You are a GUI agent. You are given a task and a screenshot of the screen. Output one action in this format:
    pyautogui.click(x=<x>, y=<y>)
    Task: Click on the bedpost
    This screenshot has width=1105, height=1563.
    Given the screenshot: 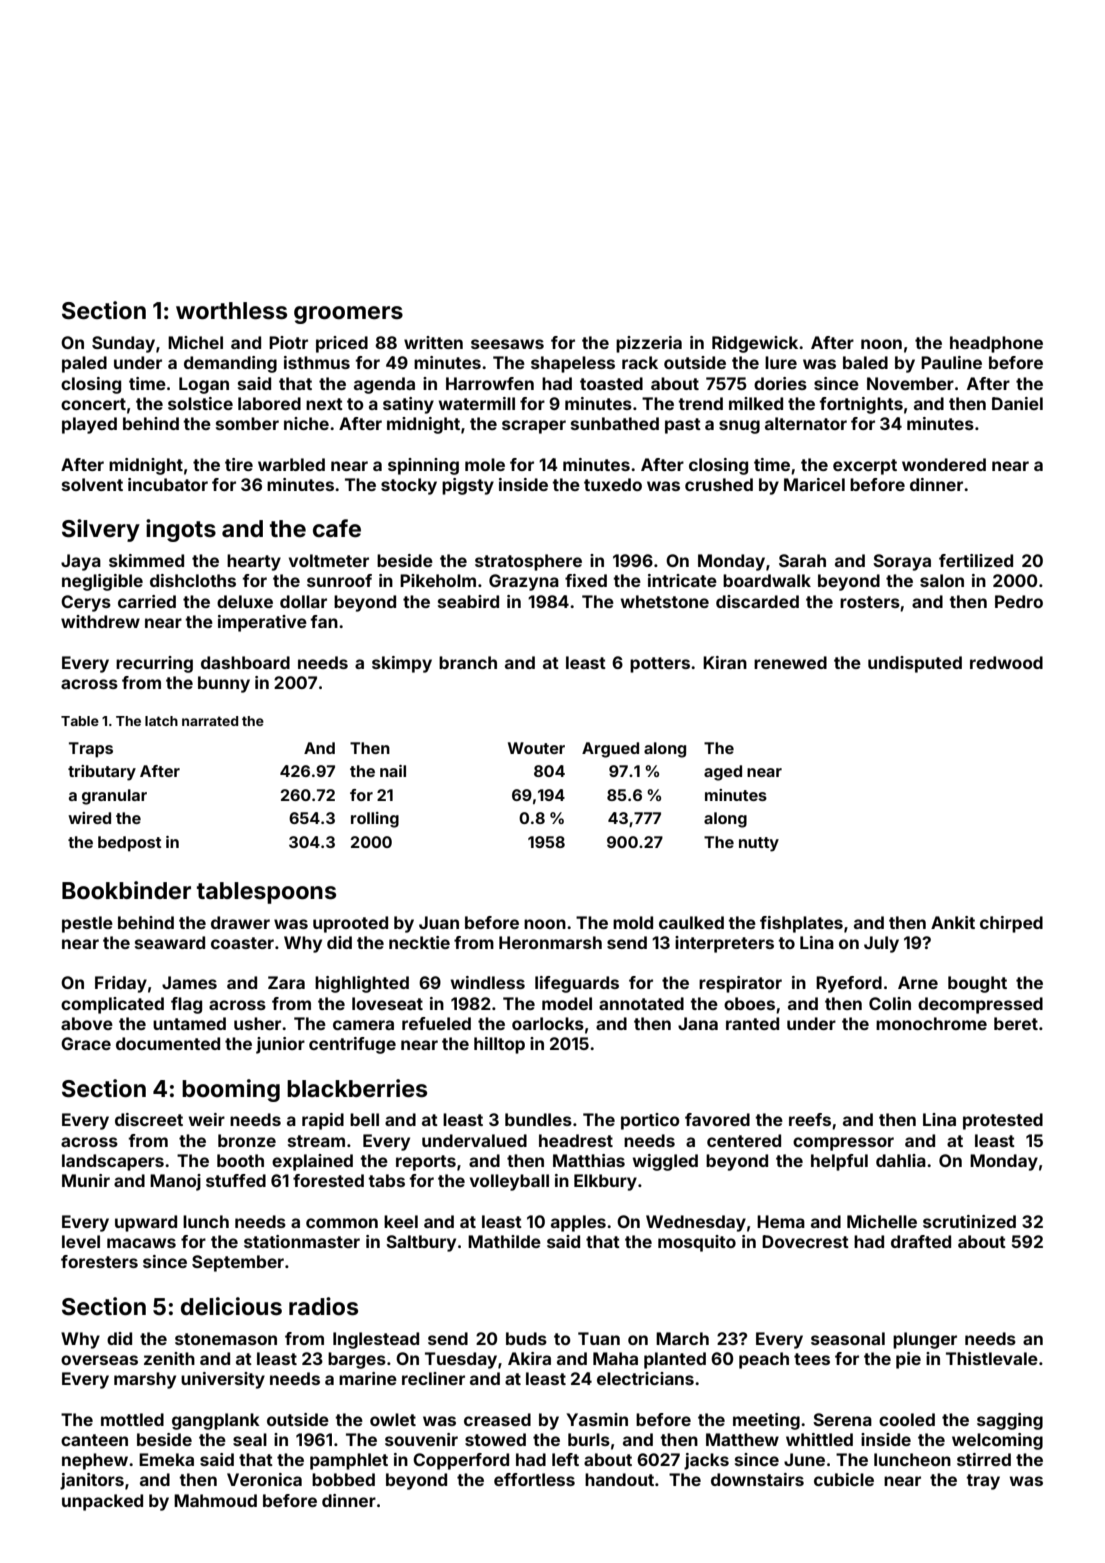 What is the action you would take?
    pyautogui.click(x=129, y=844)
